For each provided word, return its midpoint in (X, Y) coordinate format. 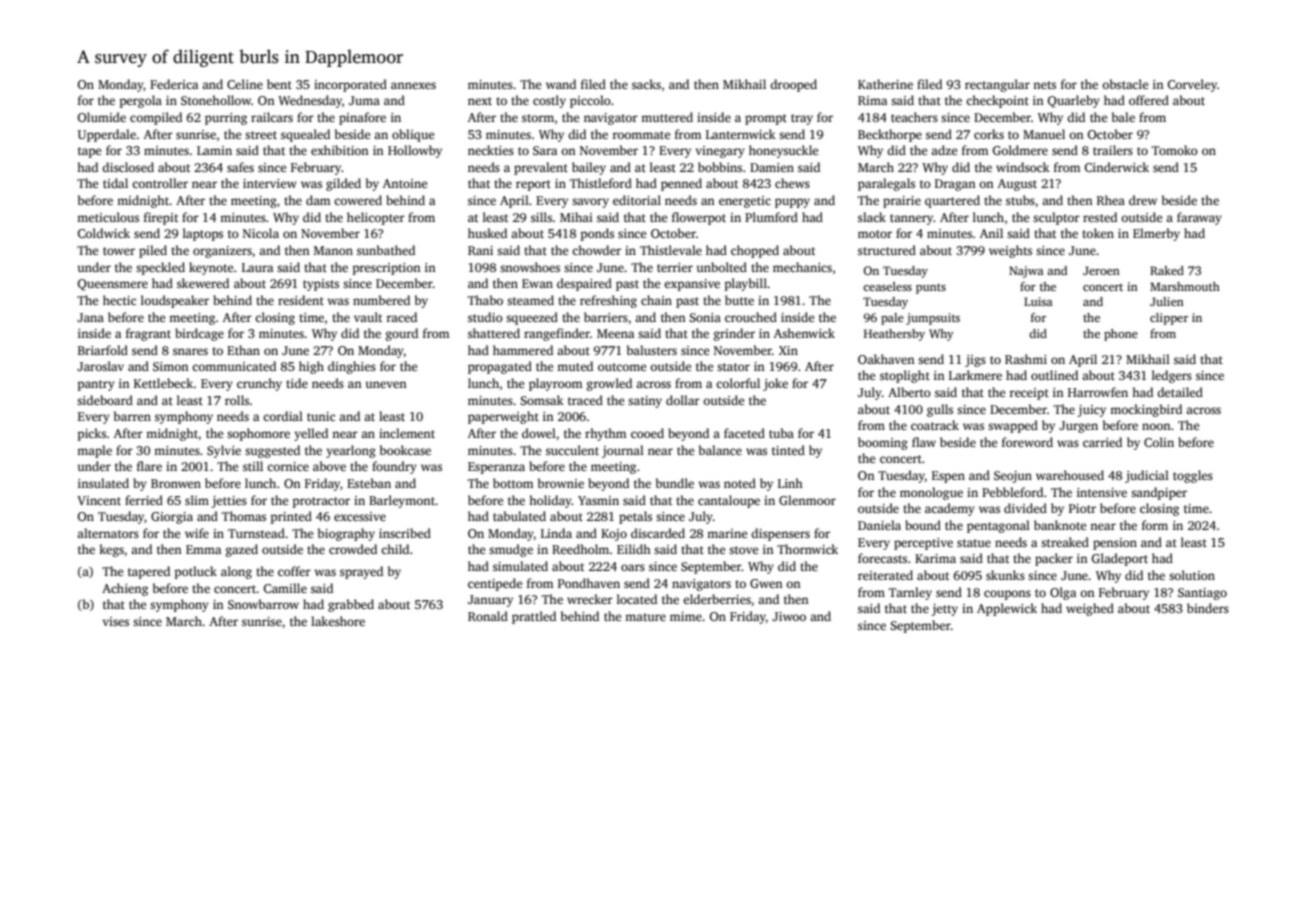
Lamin (214, 150)
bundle (675, 483)
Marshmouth (1185, 286)
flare (149, 466)
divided (1025, 508)
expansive (692, 285)
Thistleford (601, 183)
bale (1123, 117)
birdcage (199, 334)
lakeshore (338, 621)
